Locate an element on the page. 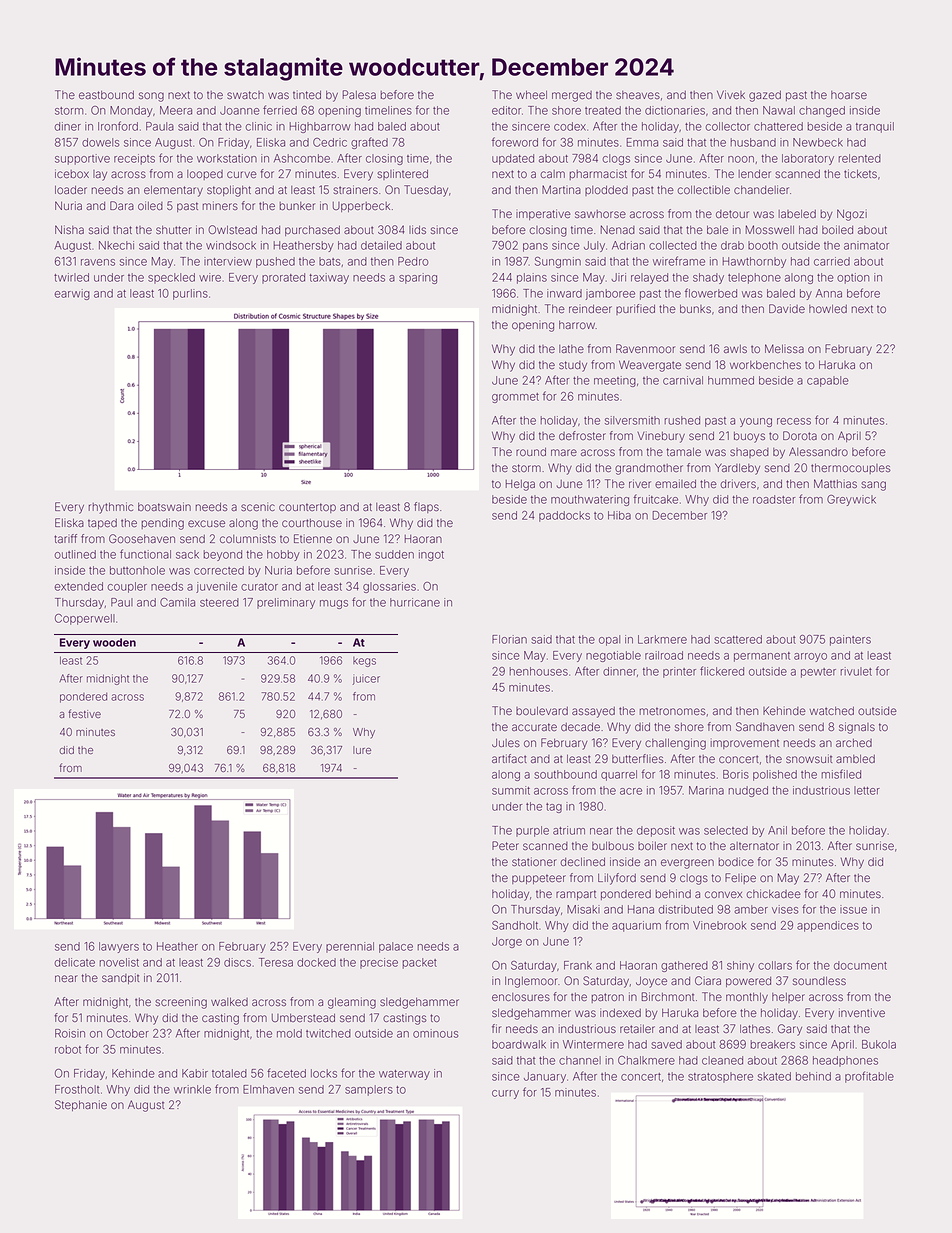  lure is located at coordinates (362, 750).
